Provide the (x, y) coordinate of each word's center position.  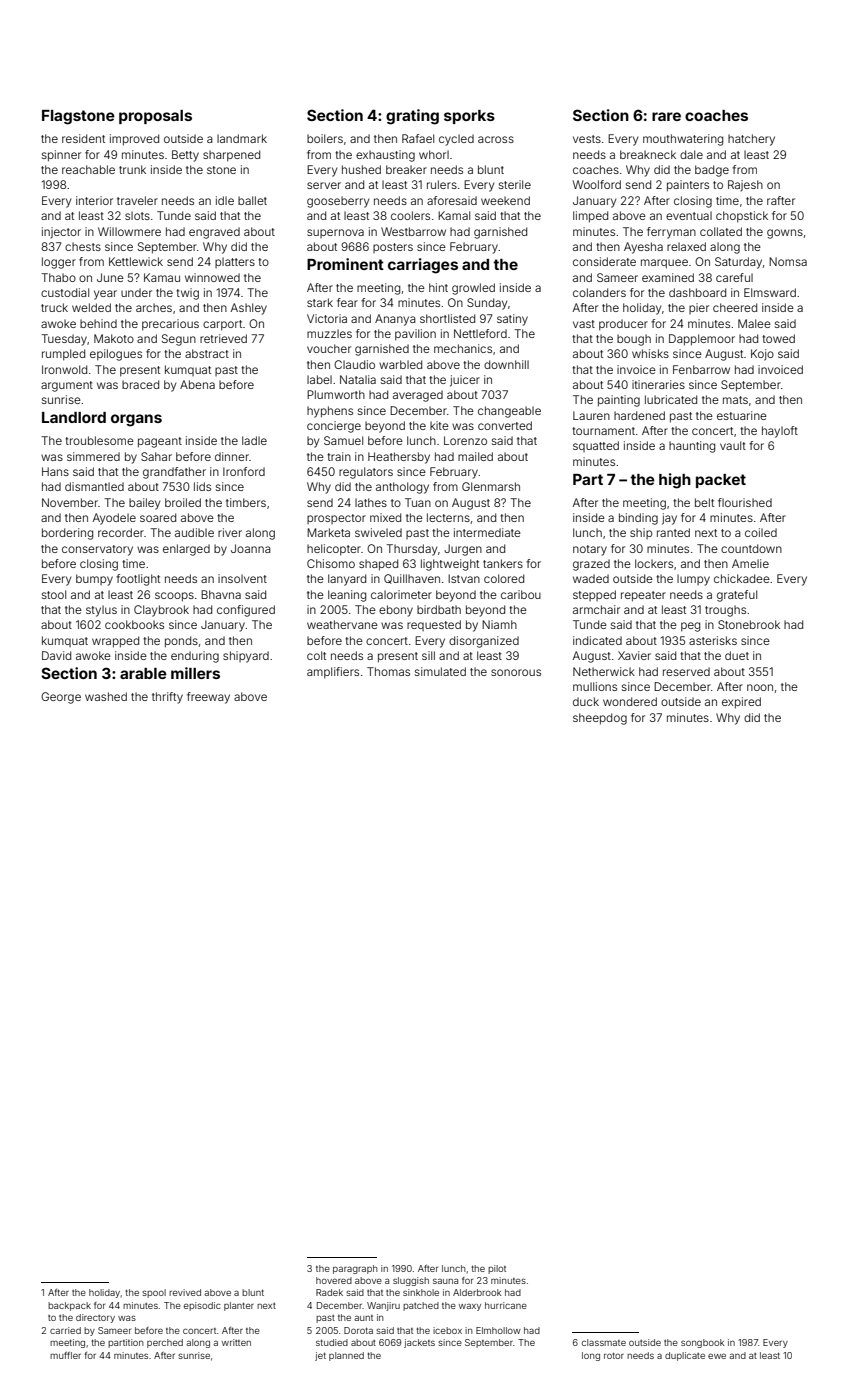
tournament (603, 431)
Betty (185, 156)
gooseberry (338, 202)
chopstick (742, 217)
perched (165, 1343)
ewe (717, 1356)
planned (346, 1356)
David (56, 655)
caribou (521, 594)
